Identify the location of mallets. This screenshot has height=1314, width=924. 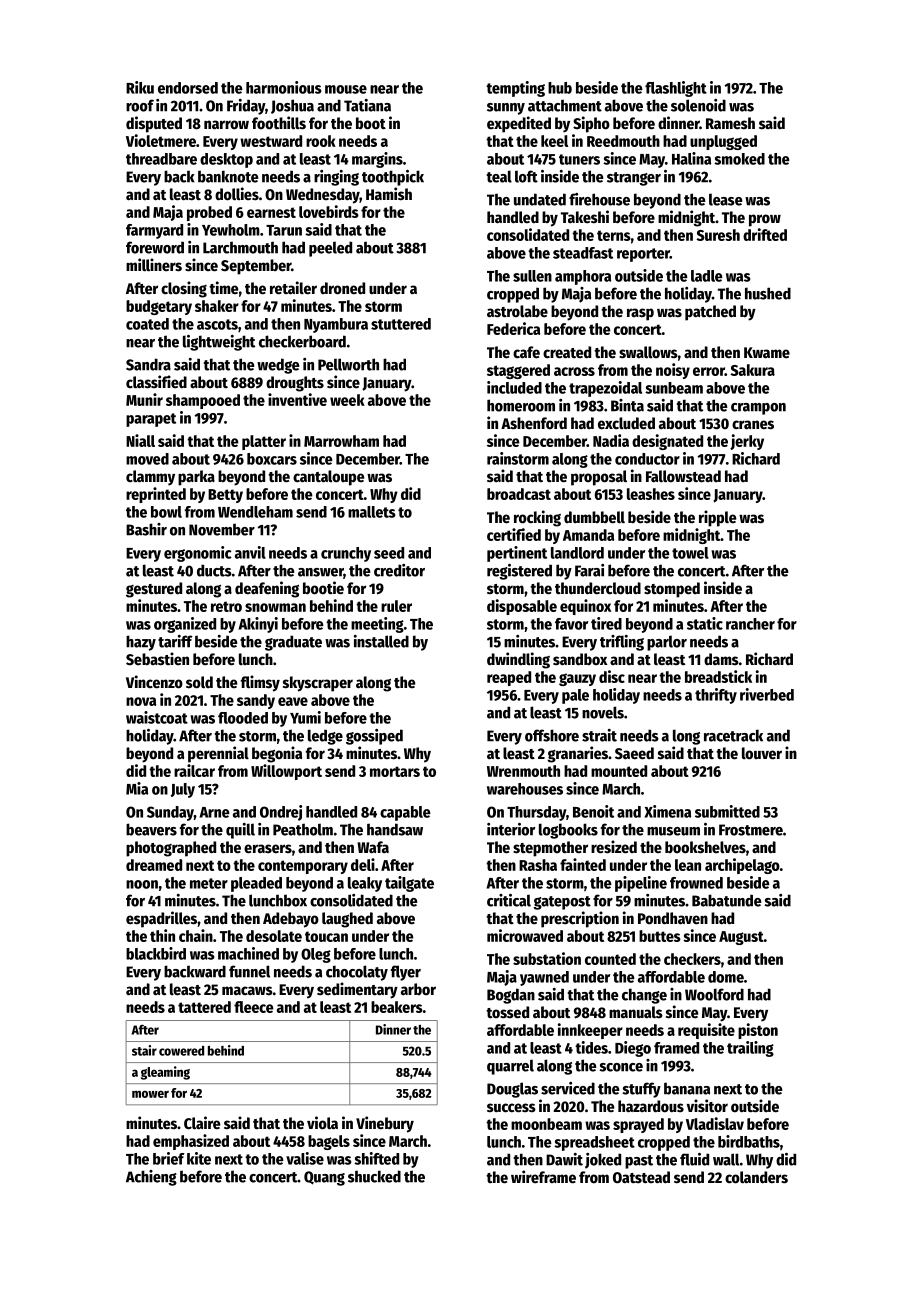
(372, 512).
